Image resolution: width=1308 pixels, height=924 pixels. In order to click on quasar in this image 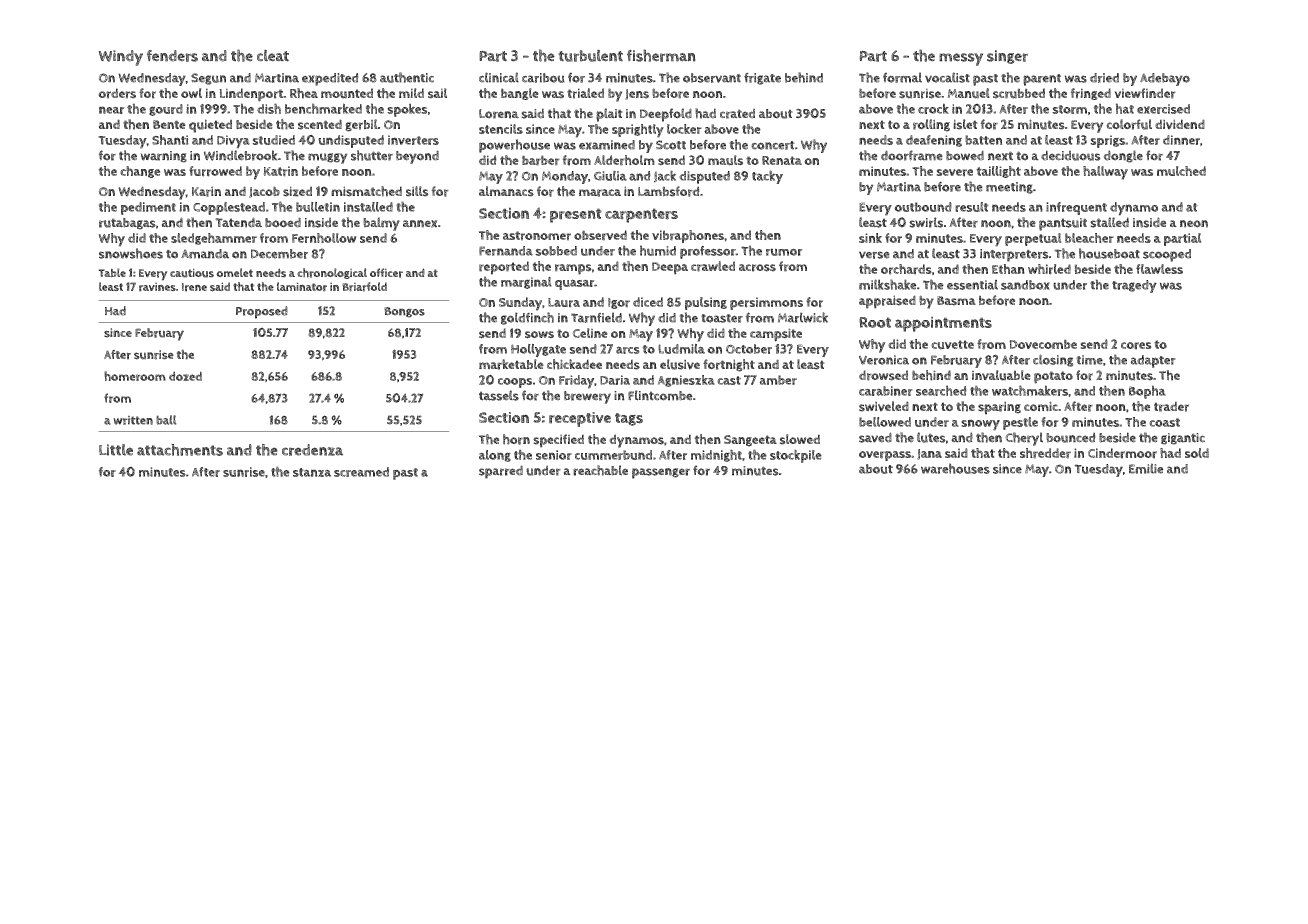, I will do `click(574, 284)`.
